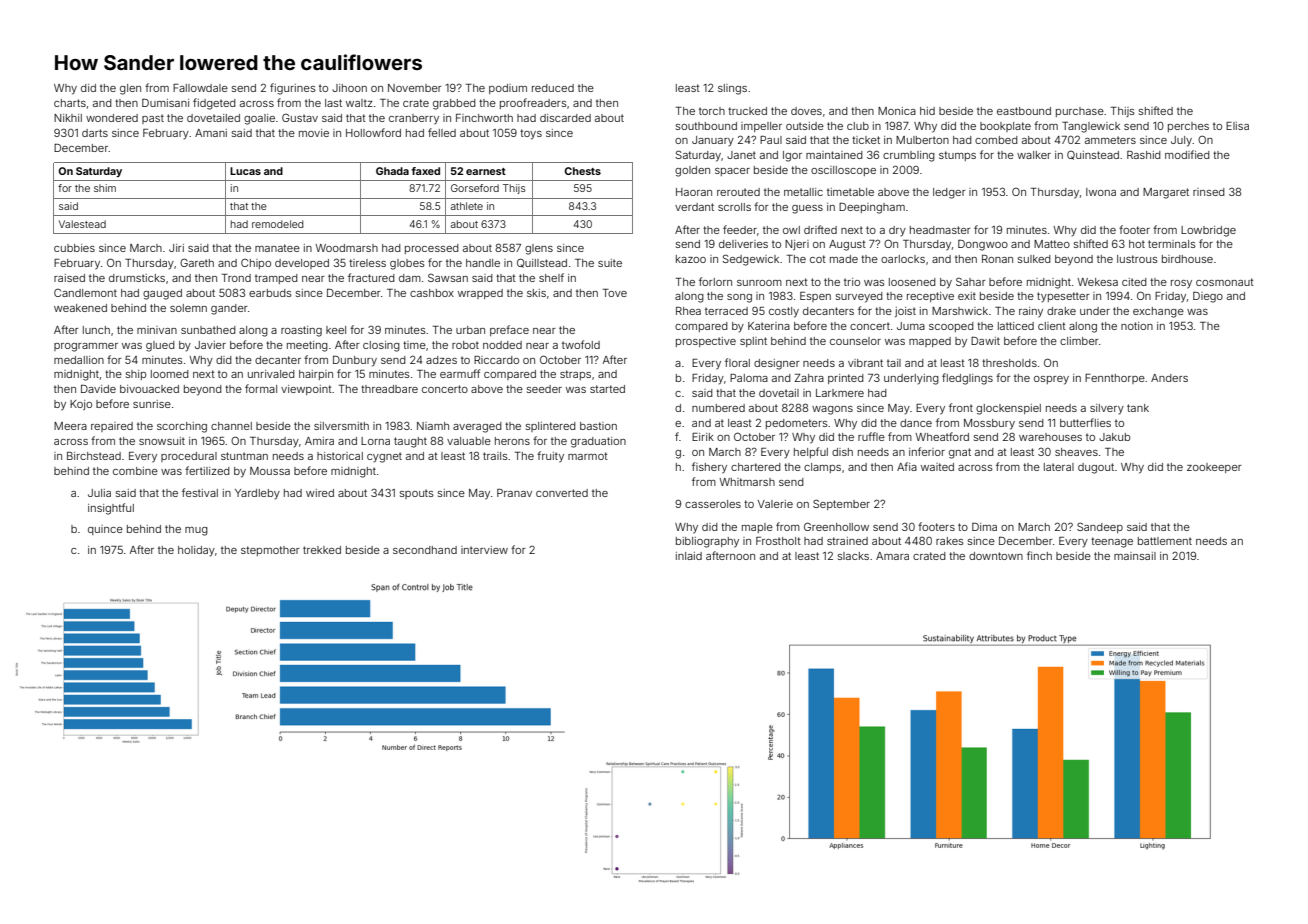  What do you see at coordinates (270, 551) in the image?
I see `stepmother` at bounding box center [270, 551].
